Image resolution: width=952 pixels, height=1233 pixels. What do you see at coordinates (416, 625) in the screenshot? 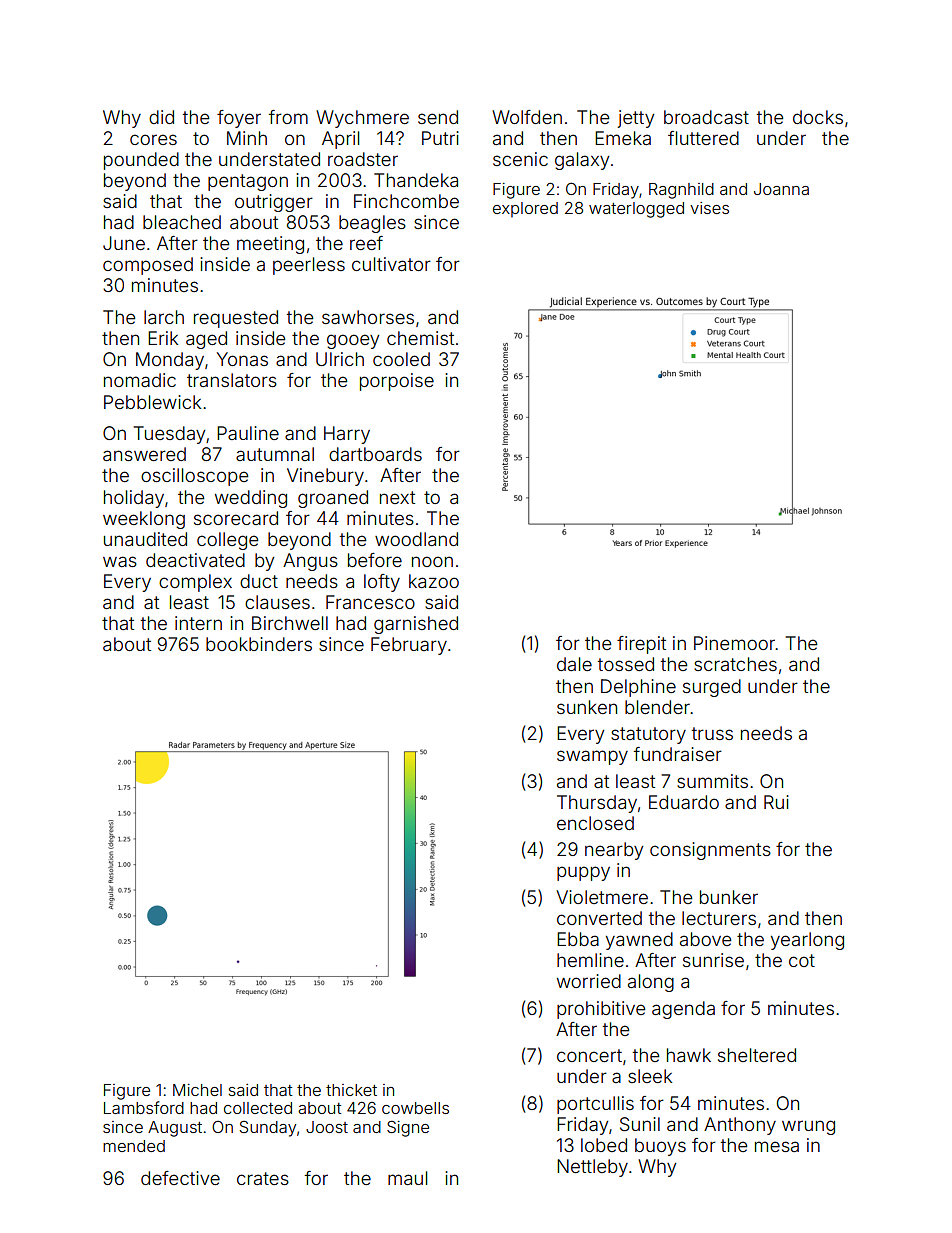
I see `garnished` at bounding box center [416, 625].
